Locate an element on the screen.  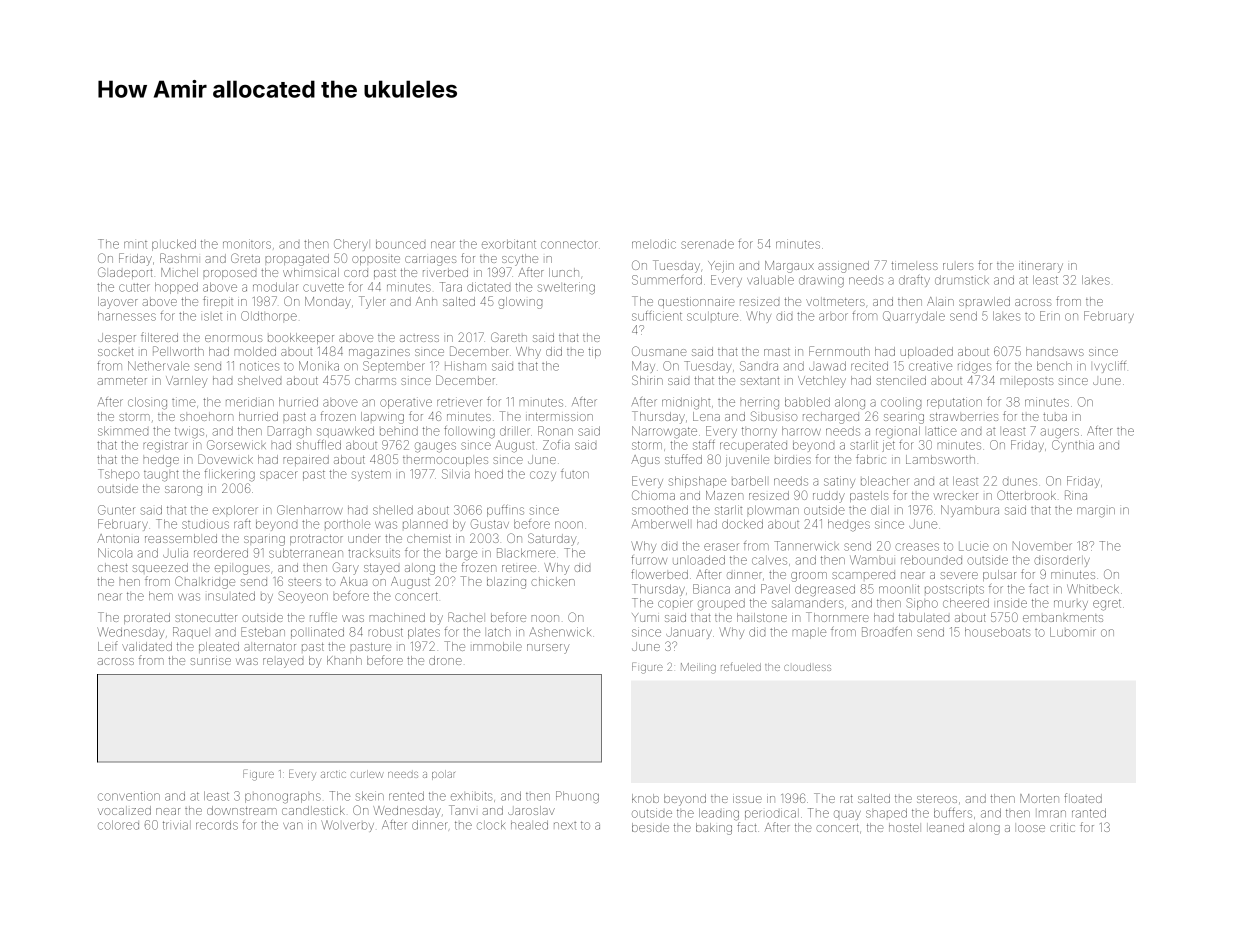
sprawled is located at coordinates (984, 301).
